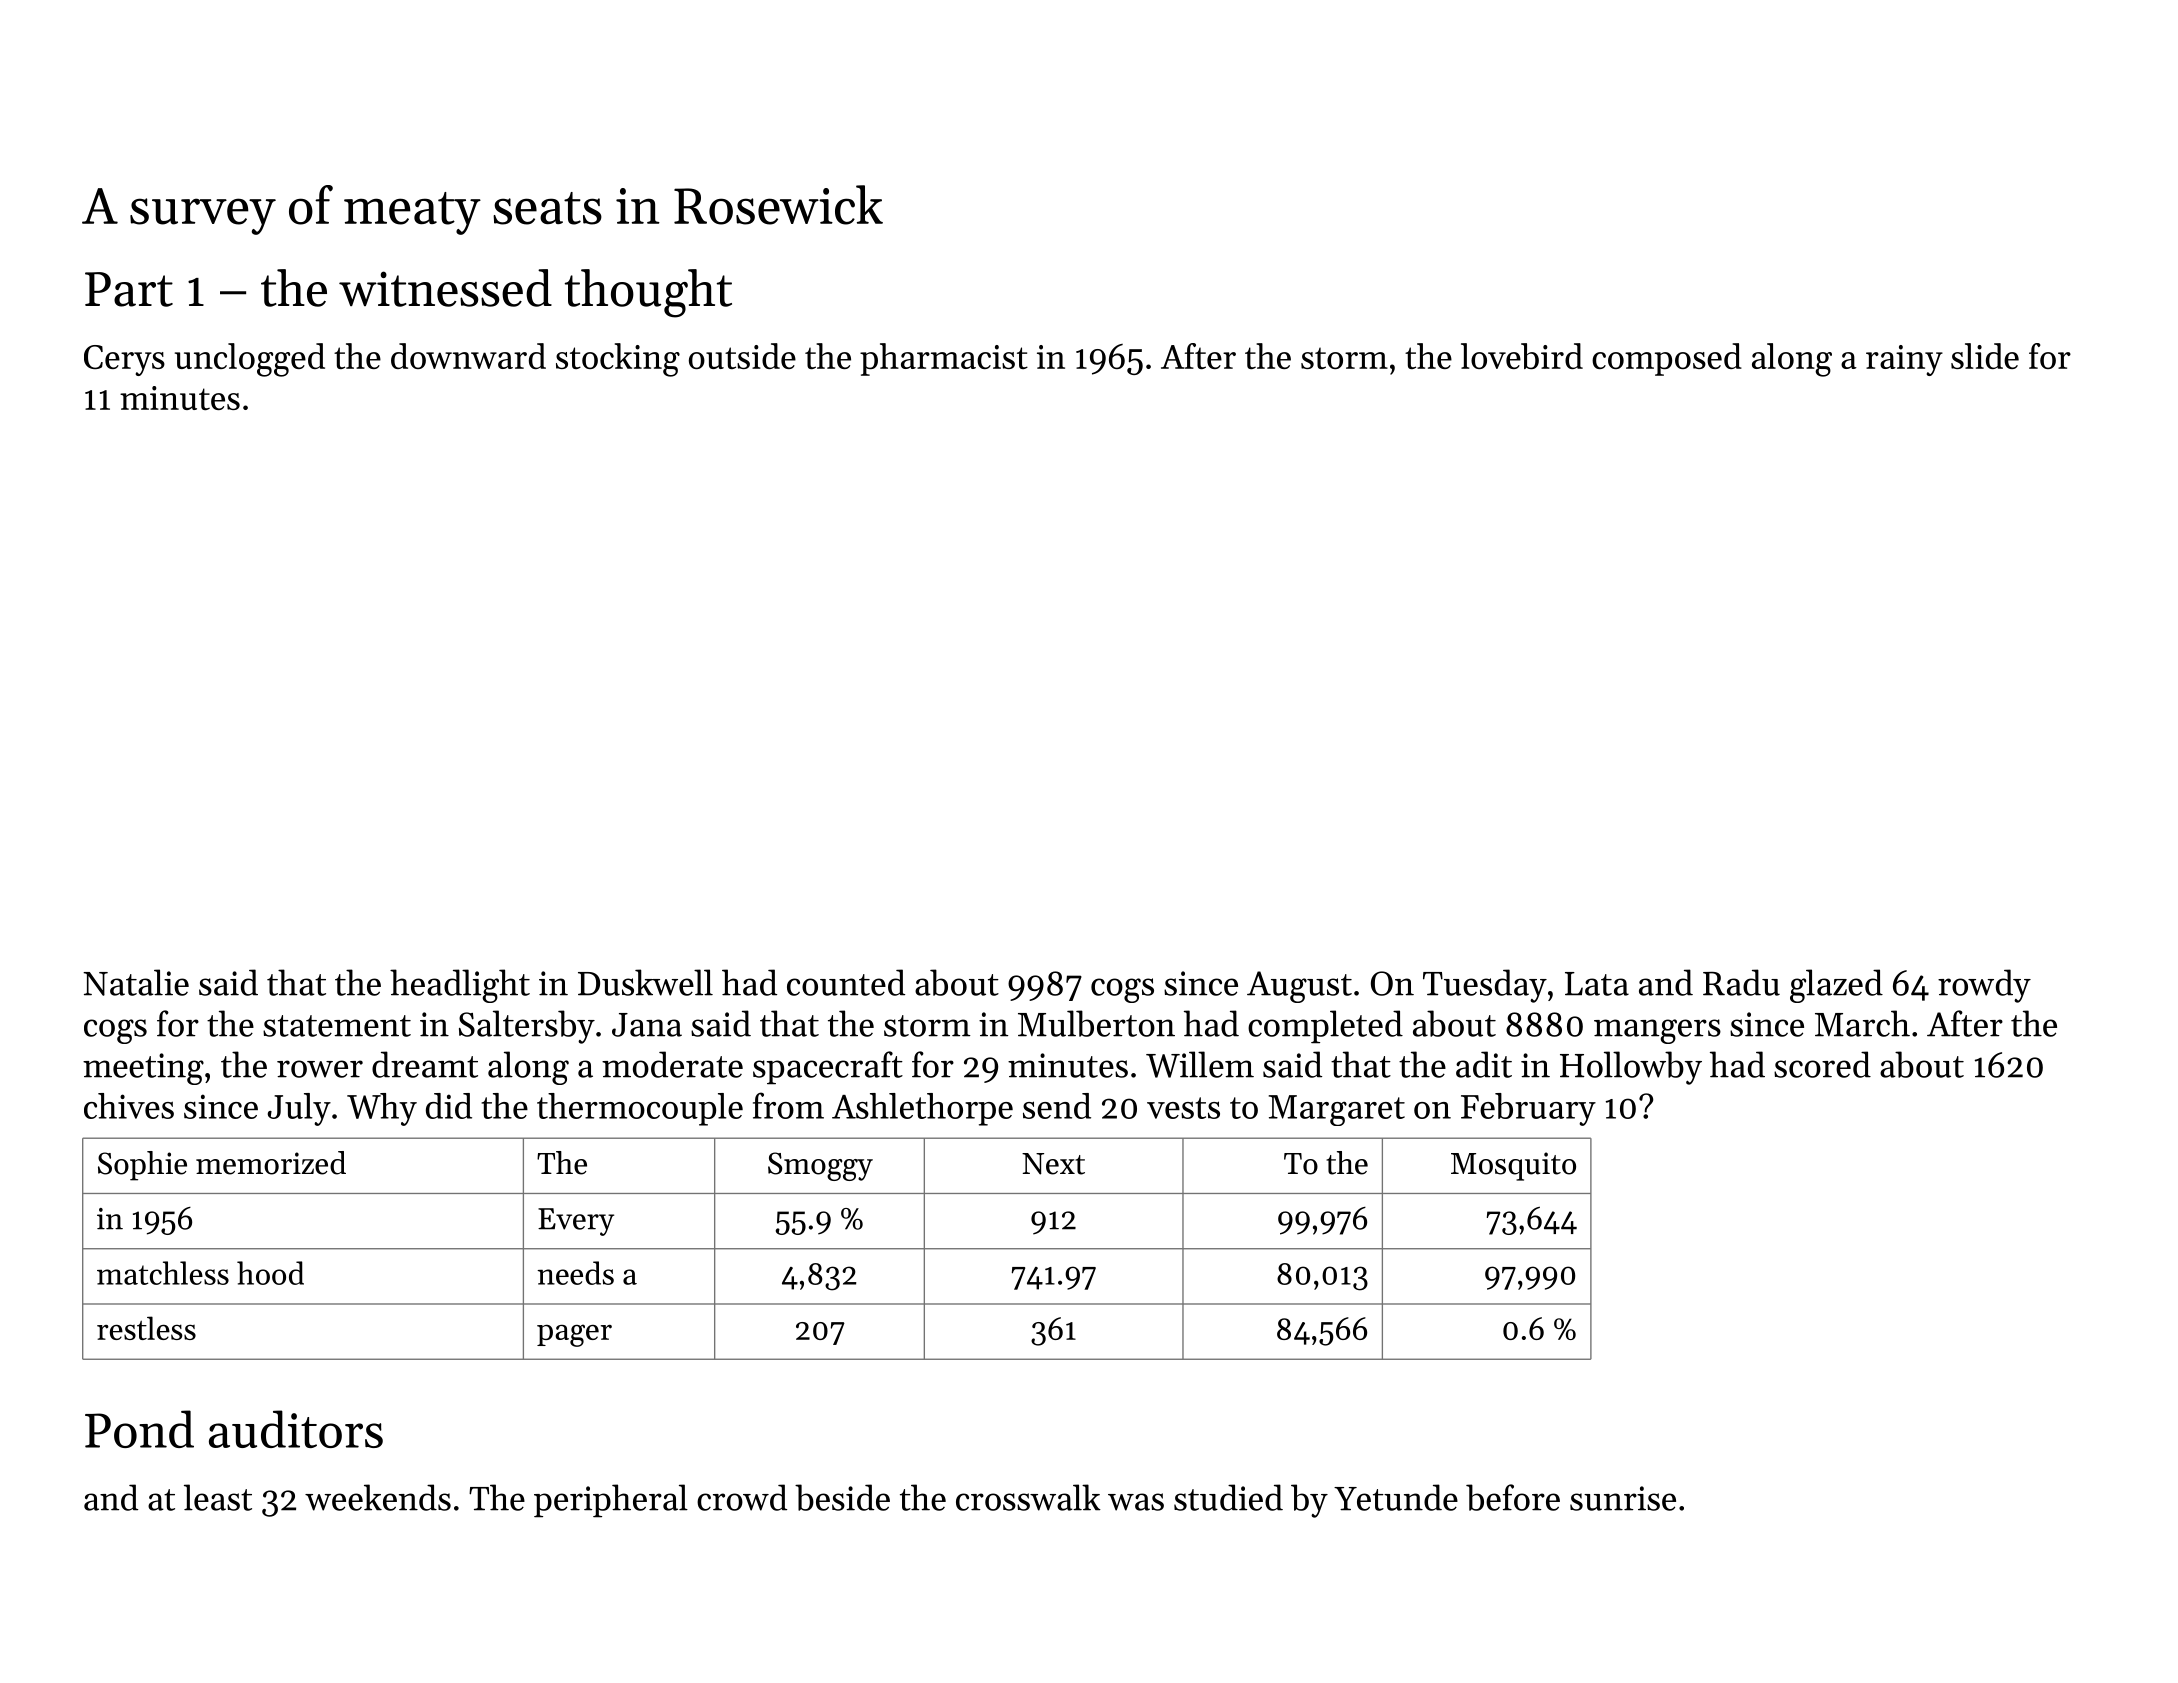 Image resolution: width=2178 pixels, height=1683 pixels. Describe the element at coordinates (218, 1497) in the screenshot. I see `least` at that location.
